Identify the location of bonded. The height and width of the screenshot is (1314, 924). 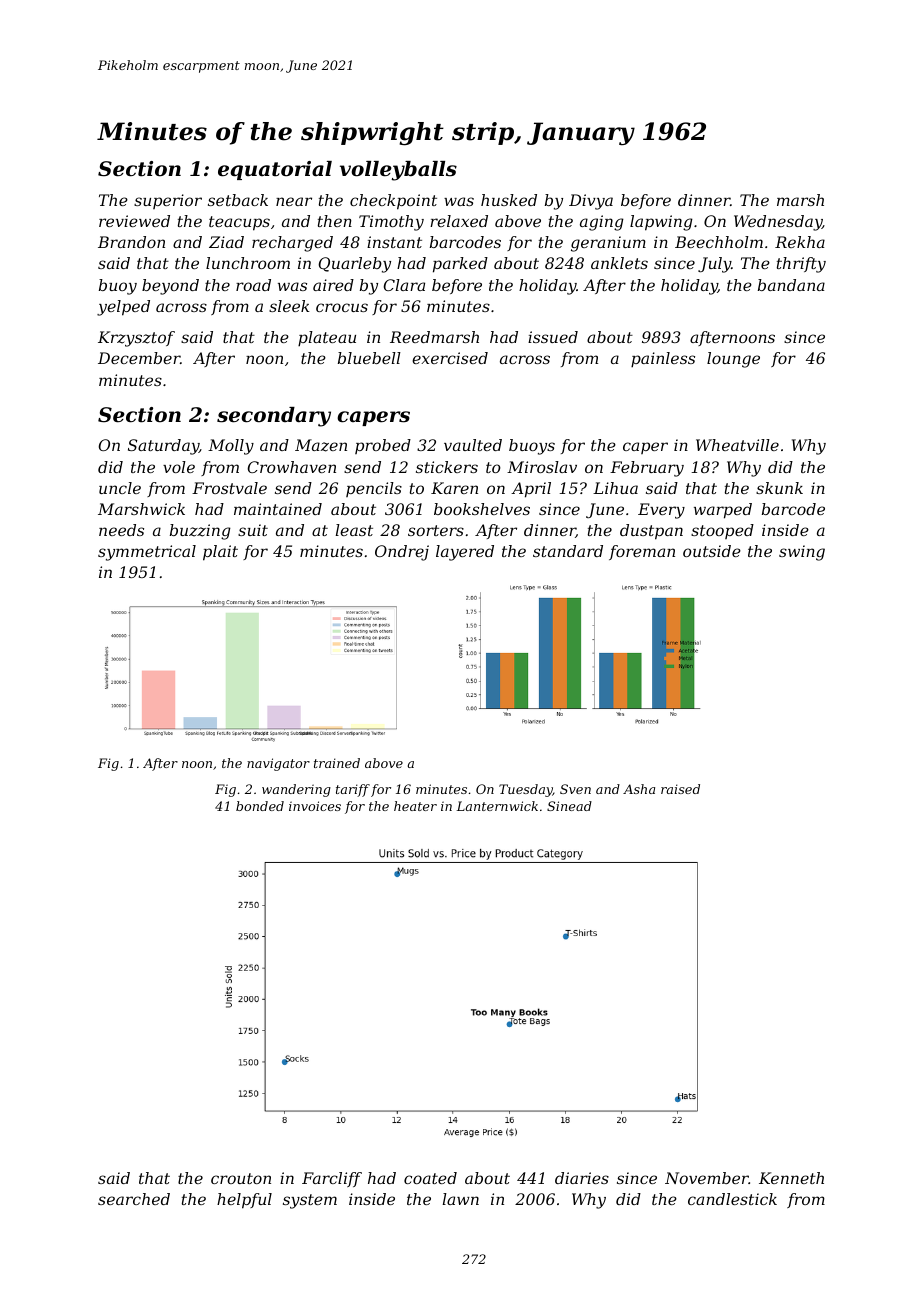
(260, 806).
